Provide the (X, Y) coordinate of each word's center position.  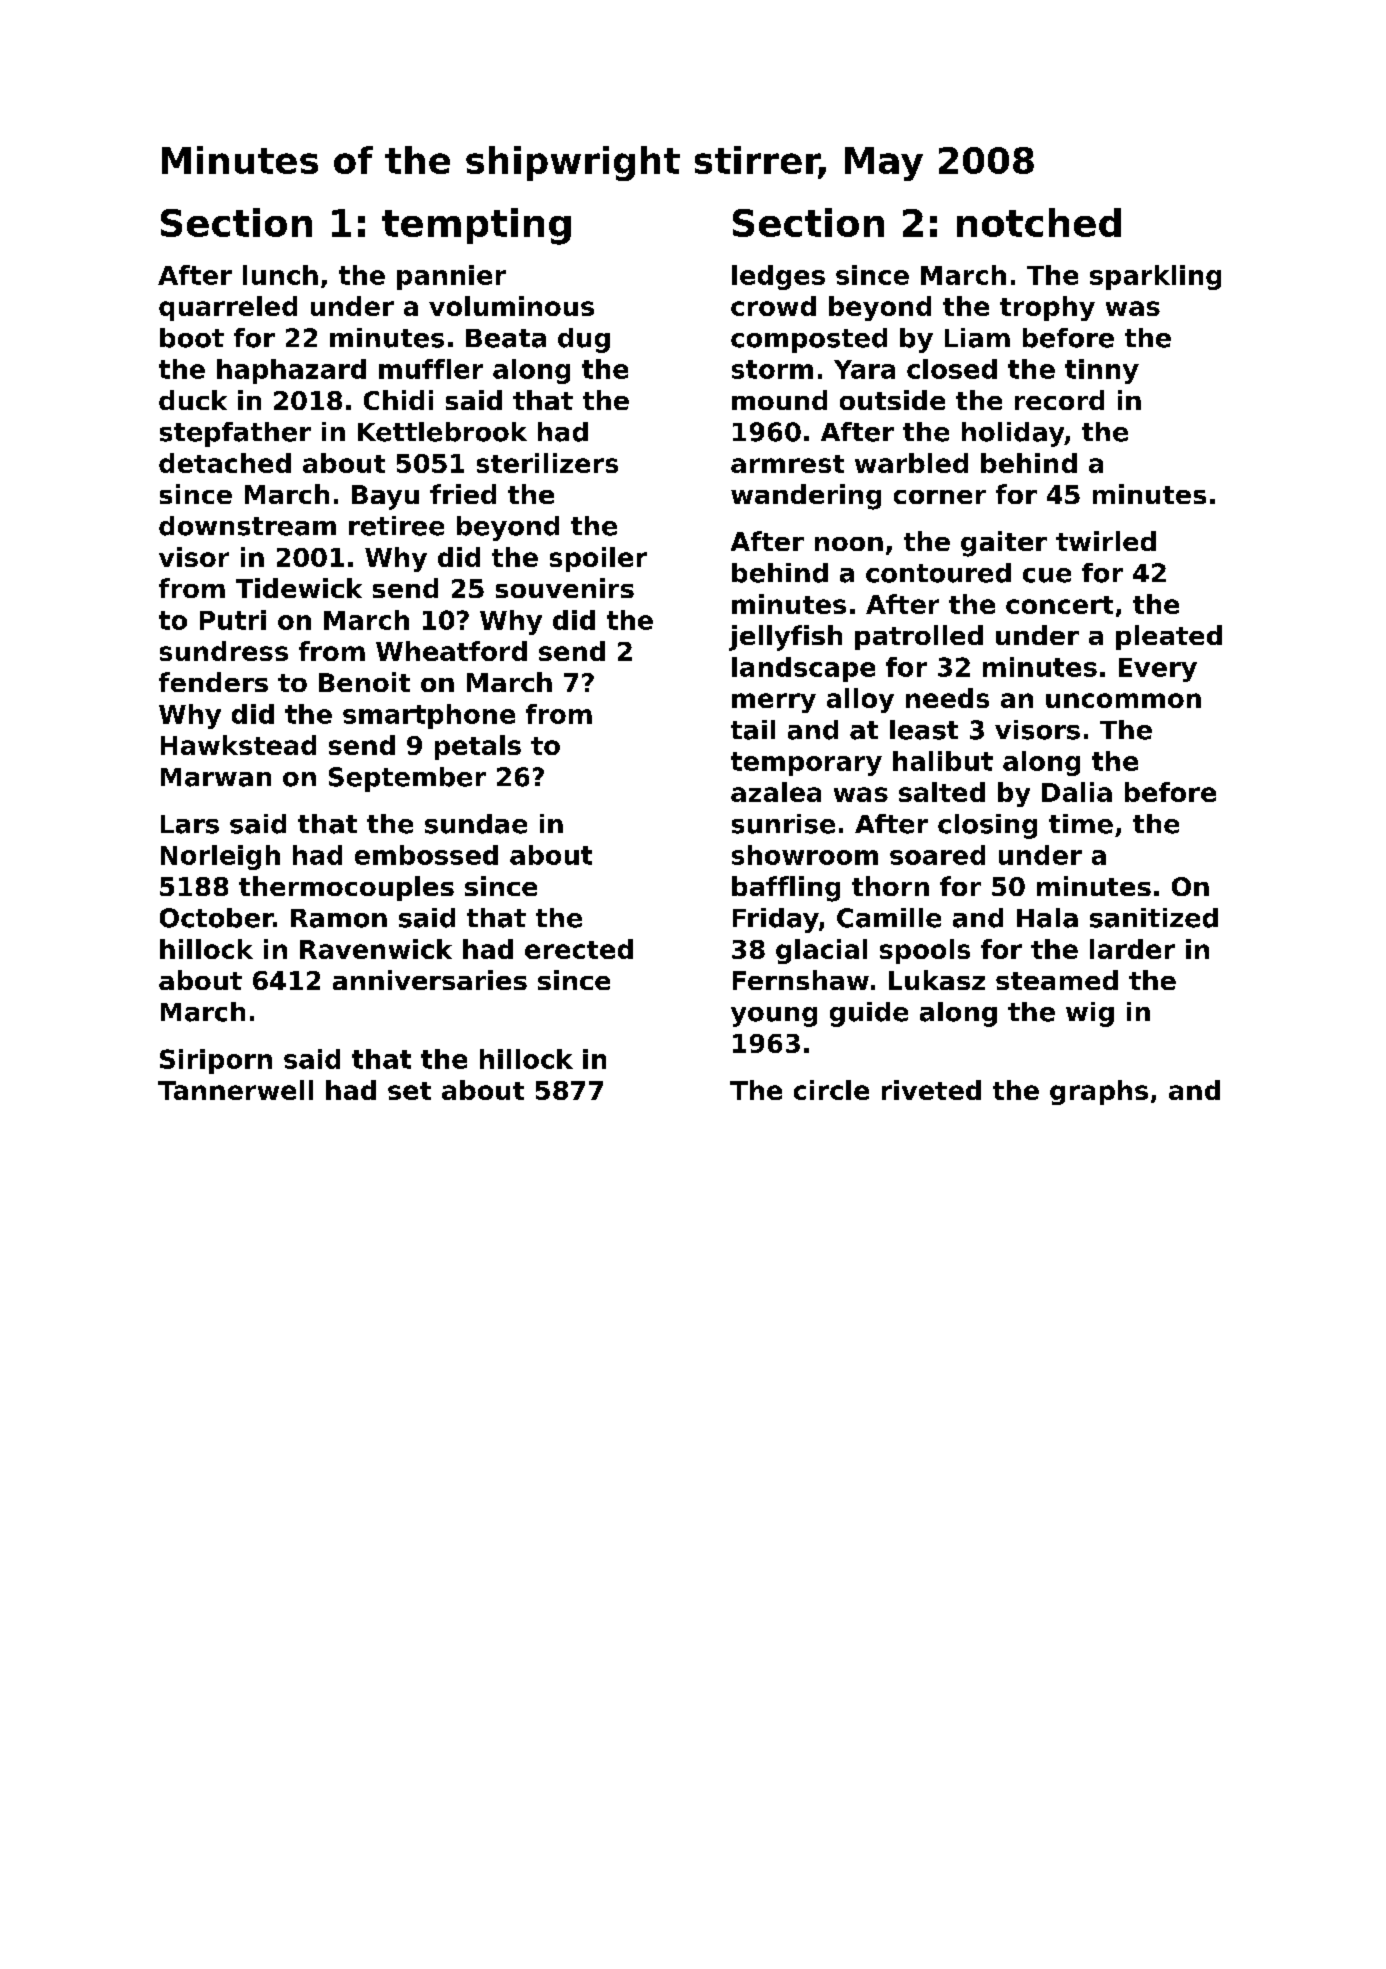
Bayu (385, 497)
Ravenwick (376, 949)
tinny (1102, 371)
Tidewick (299, 588)
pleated (1169, 637)
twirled (1106, 541)
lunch (280, 275)
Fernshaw (801, 980)
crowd (773, 306)
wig (1090, 1014)
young (774, 1017)
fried (463, 494)
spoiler (598, 559)
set (409, 1091)
